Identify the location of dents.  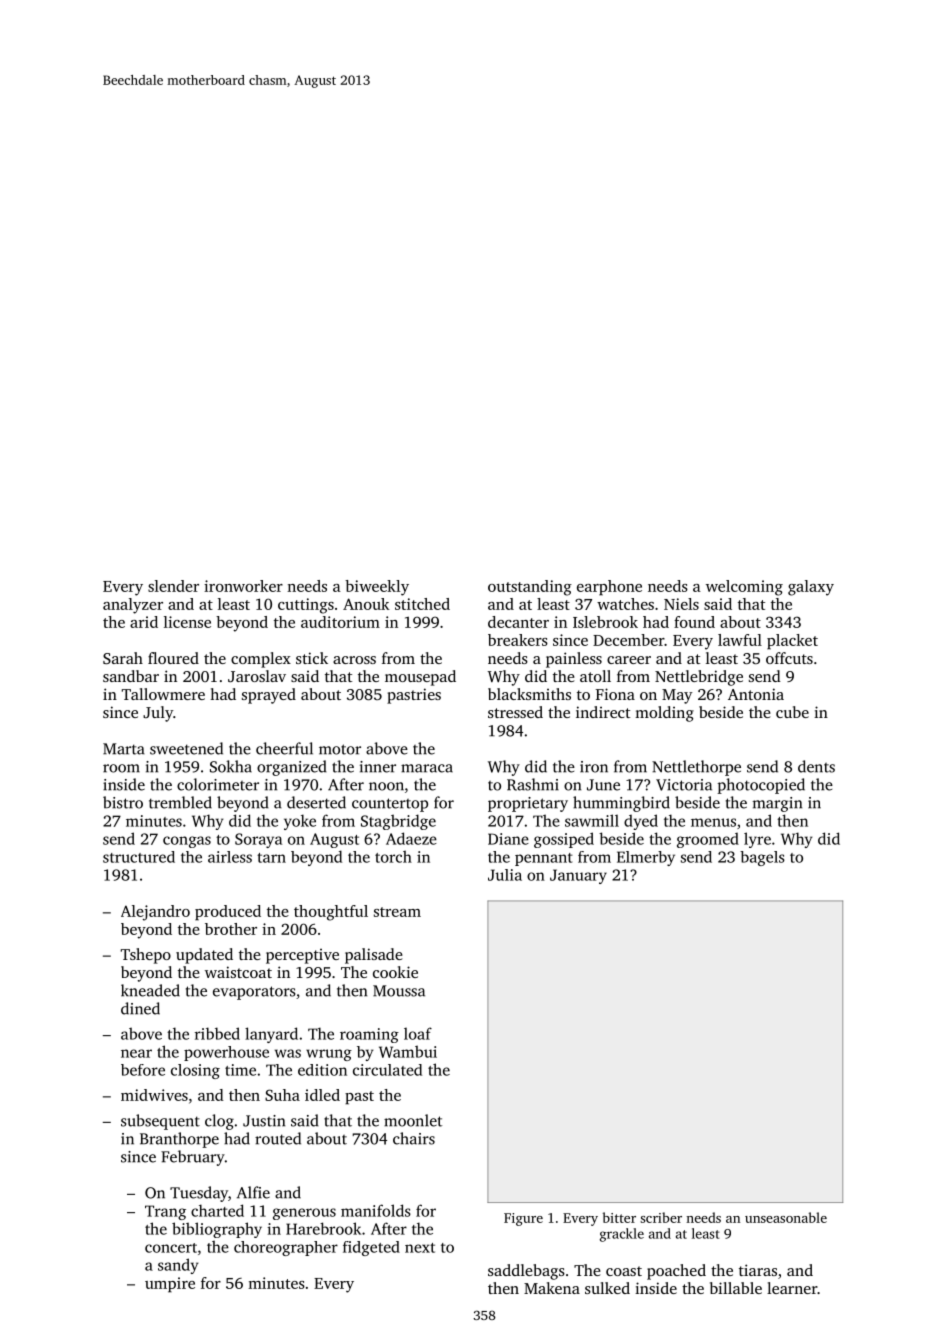
(816, 766).
